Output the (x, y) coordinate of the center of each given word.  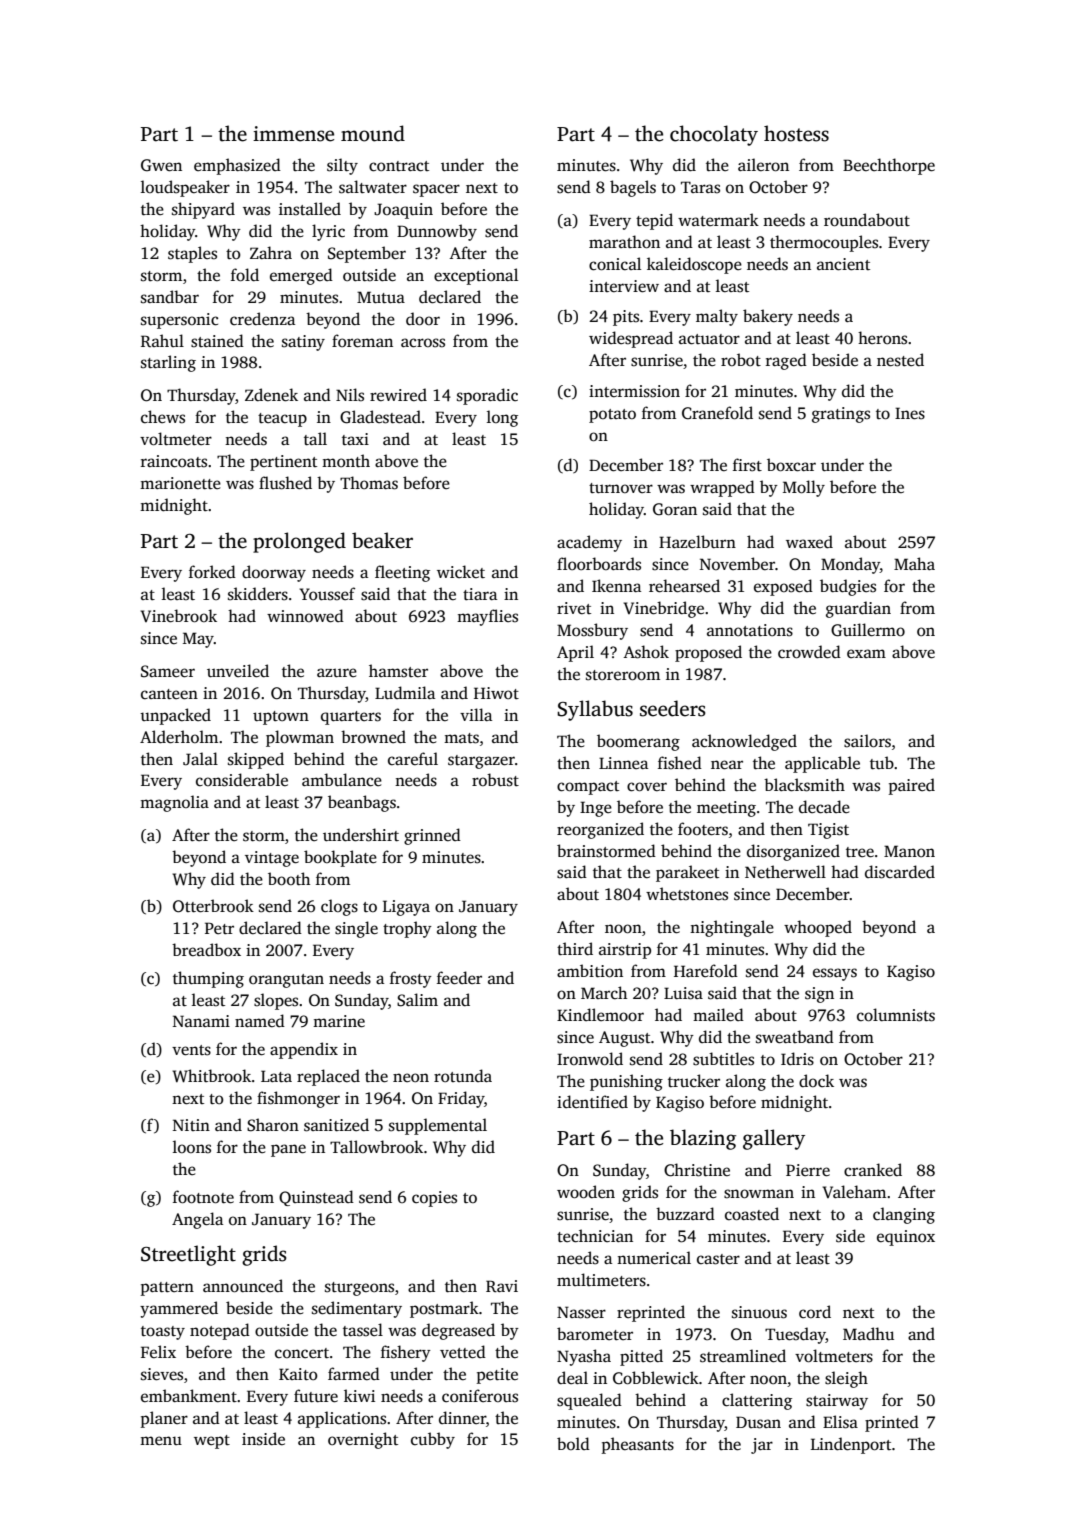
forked (212, 572)
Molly (804, 488)
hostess (796, 133)
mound (373, 133)
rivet (574, 608)
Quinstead (316, 1198)
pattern (167, 1289)
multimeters (601, 1280)
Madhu (868, 1333)
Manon (909, 851)
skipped (256, 760)
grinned (432, 836)
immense (293, 134)
